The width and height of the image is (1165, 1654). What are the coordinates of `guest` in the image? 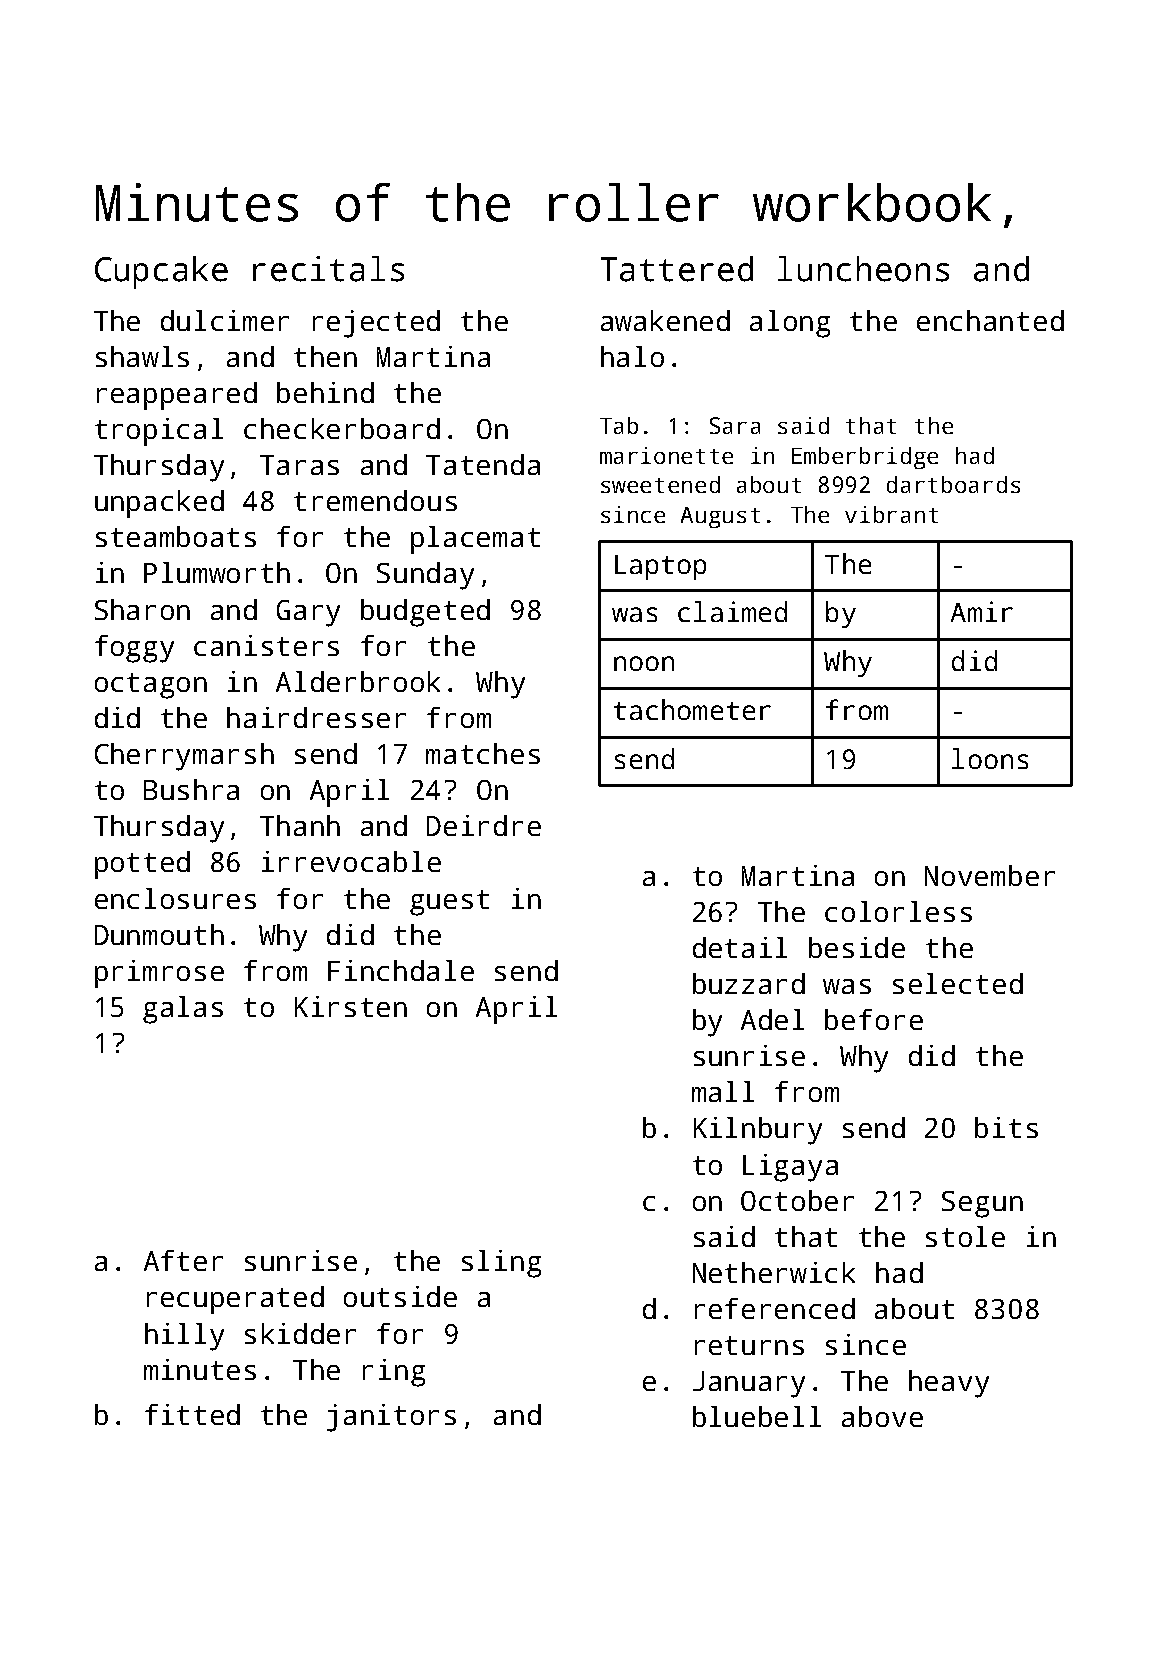 It's located at (449, 903).
